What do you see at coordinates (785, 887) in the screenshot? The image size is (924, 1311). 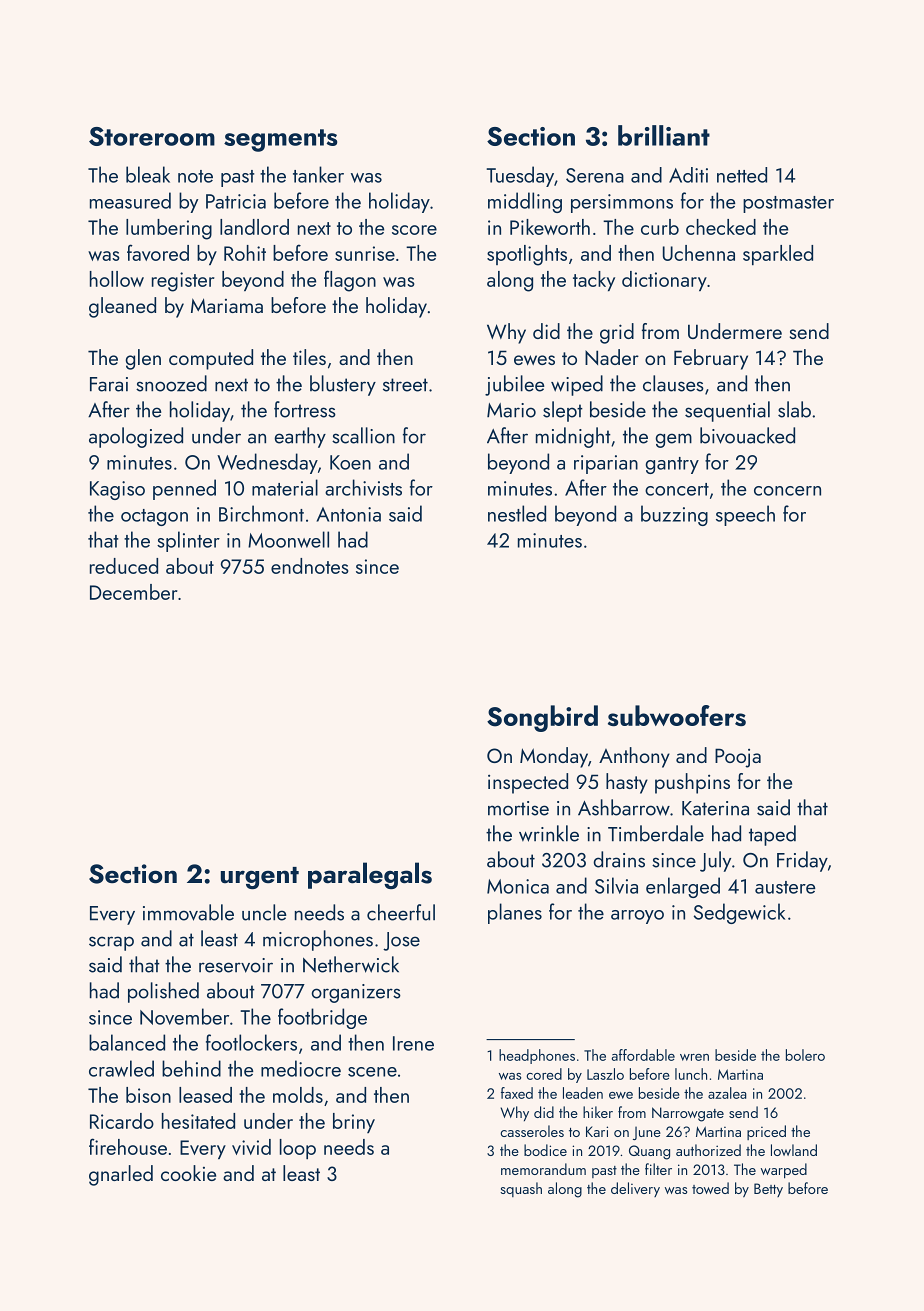 I see `austere` at bounding box center [785, 887].
